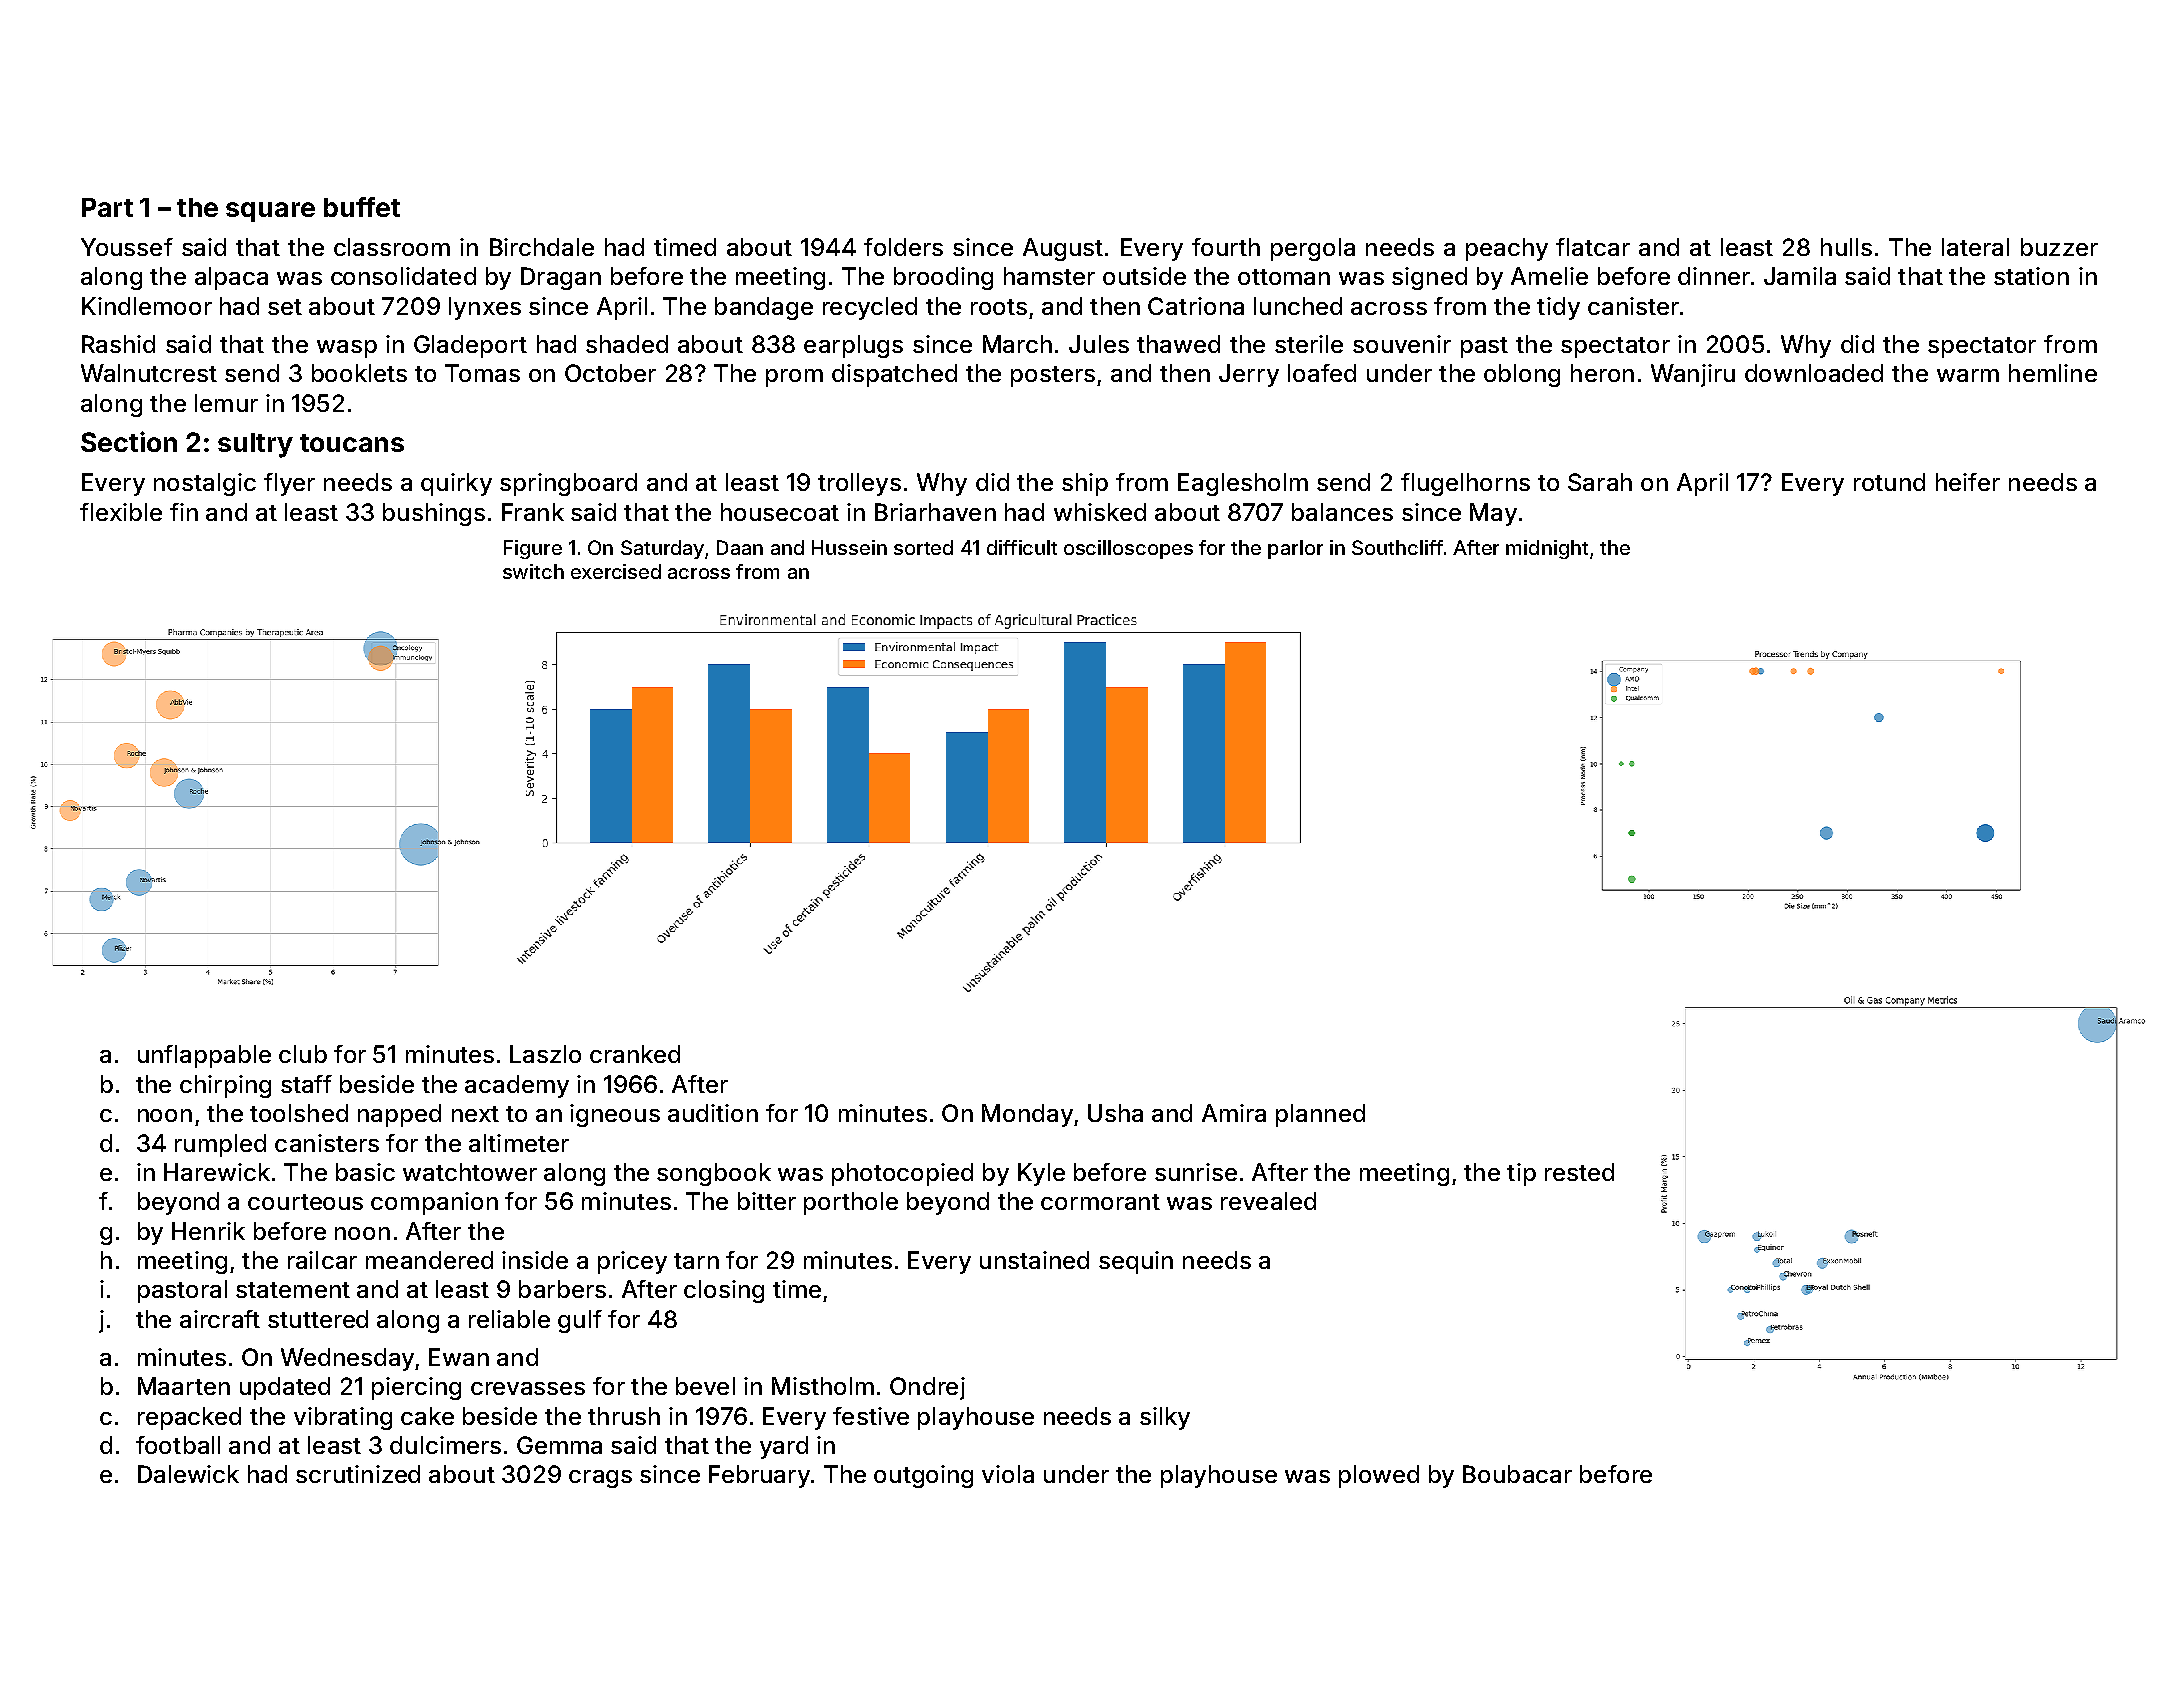  I want to click on fourth, so click(1226, 247).
